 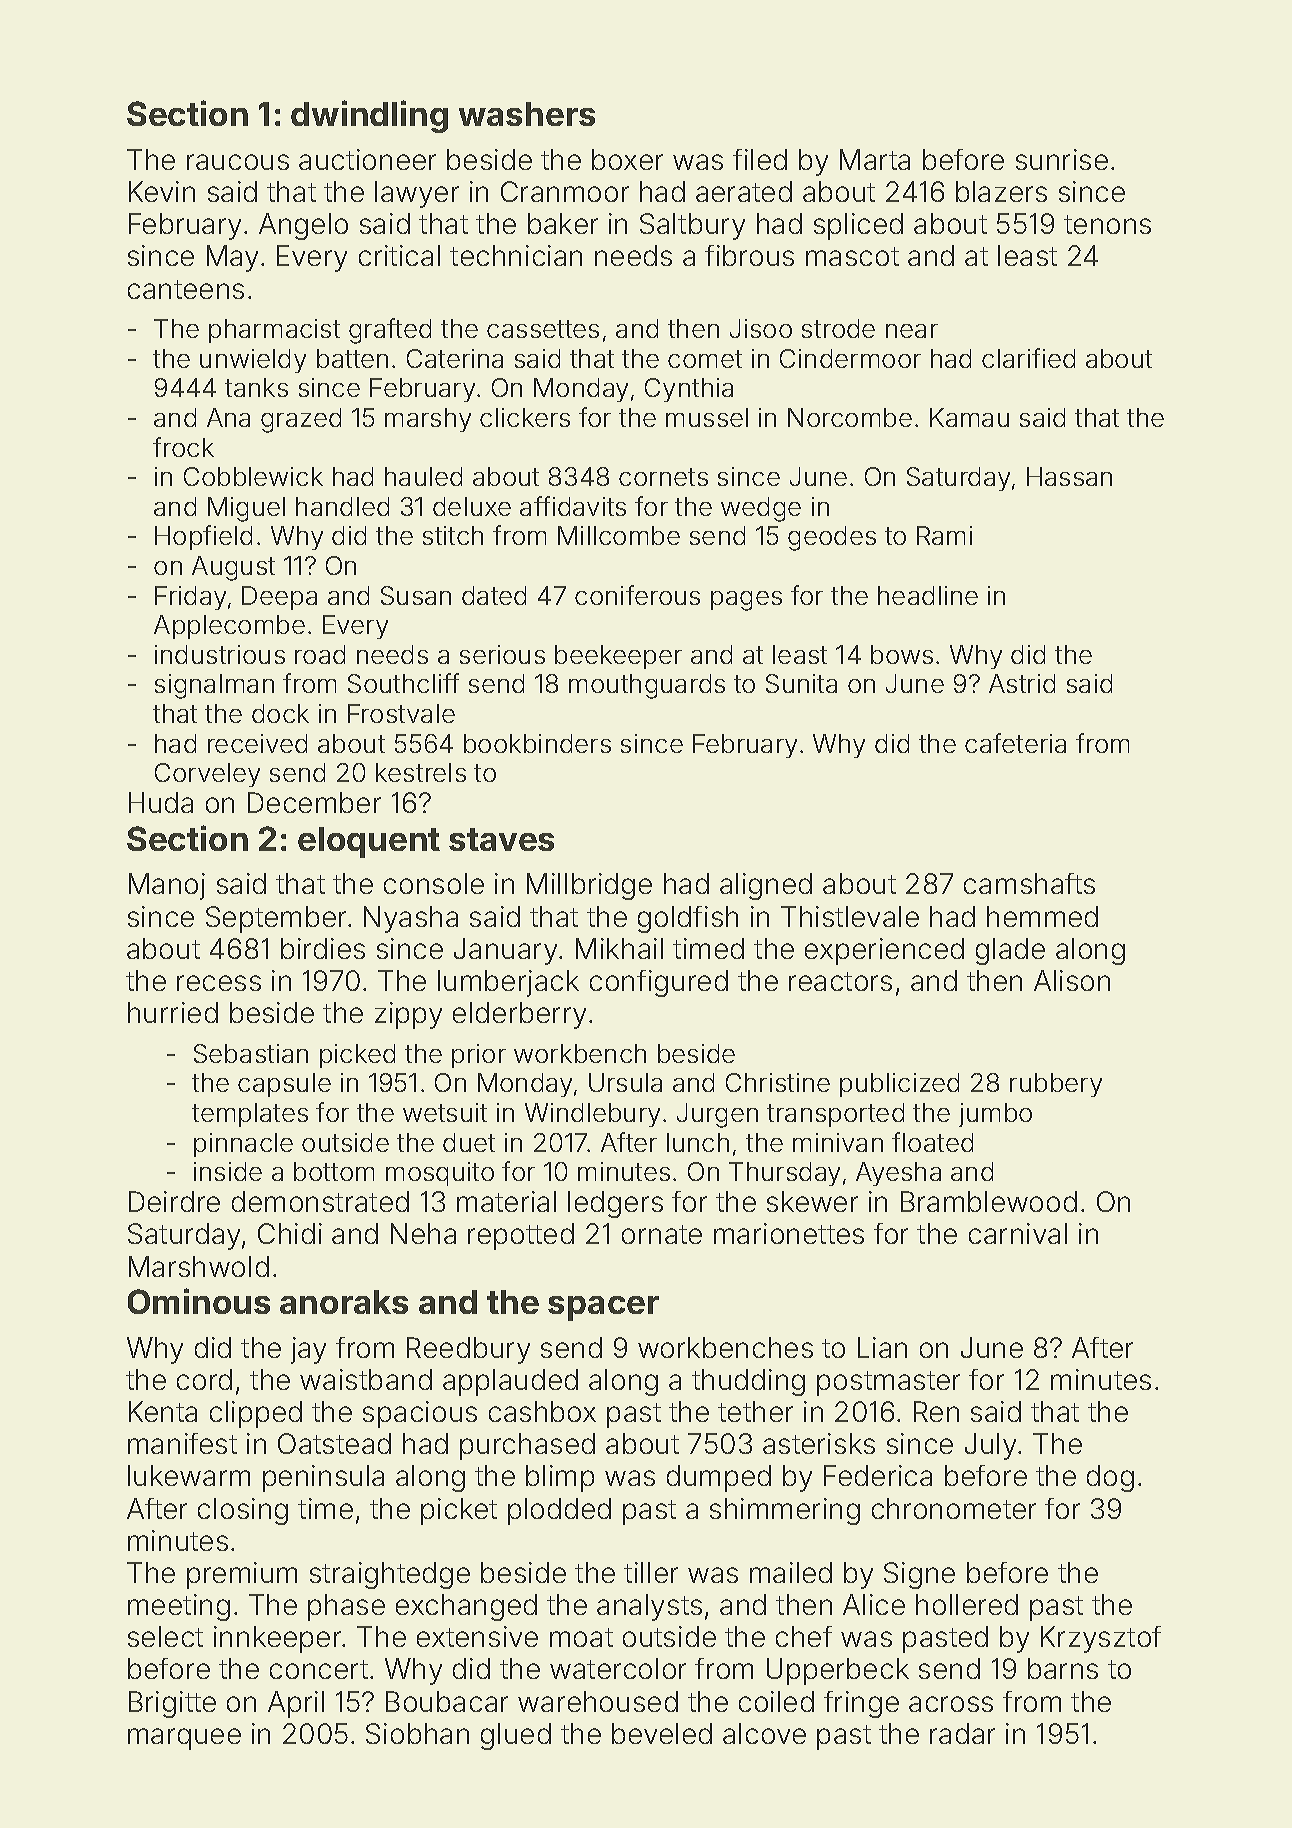 I want to click on clarified, so click(x=1028, y=358).
